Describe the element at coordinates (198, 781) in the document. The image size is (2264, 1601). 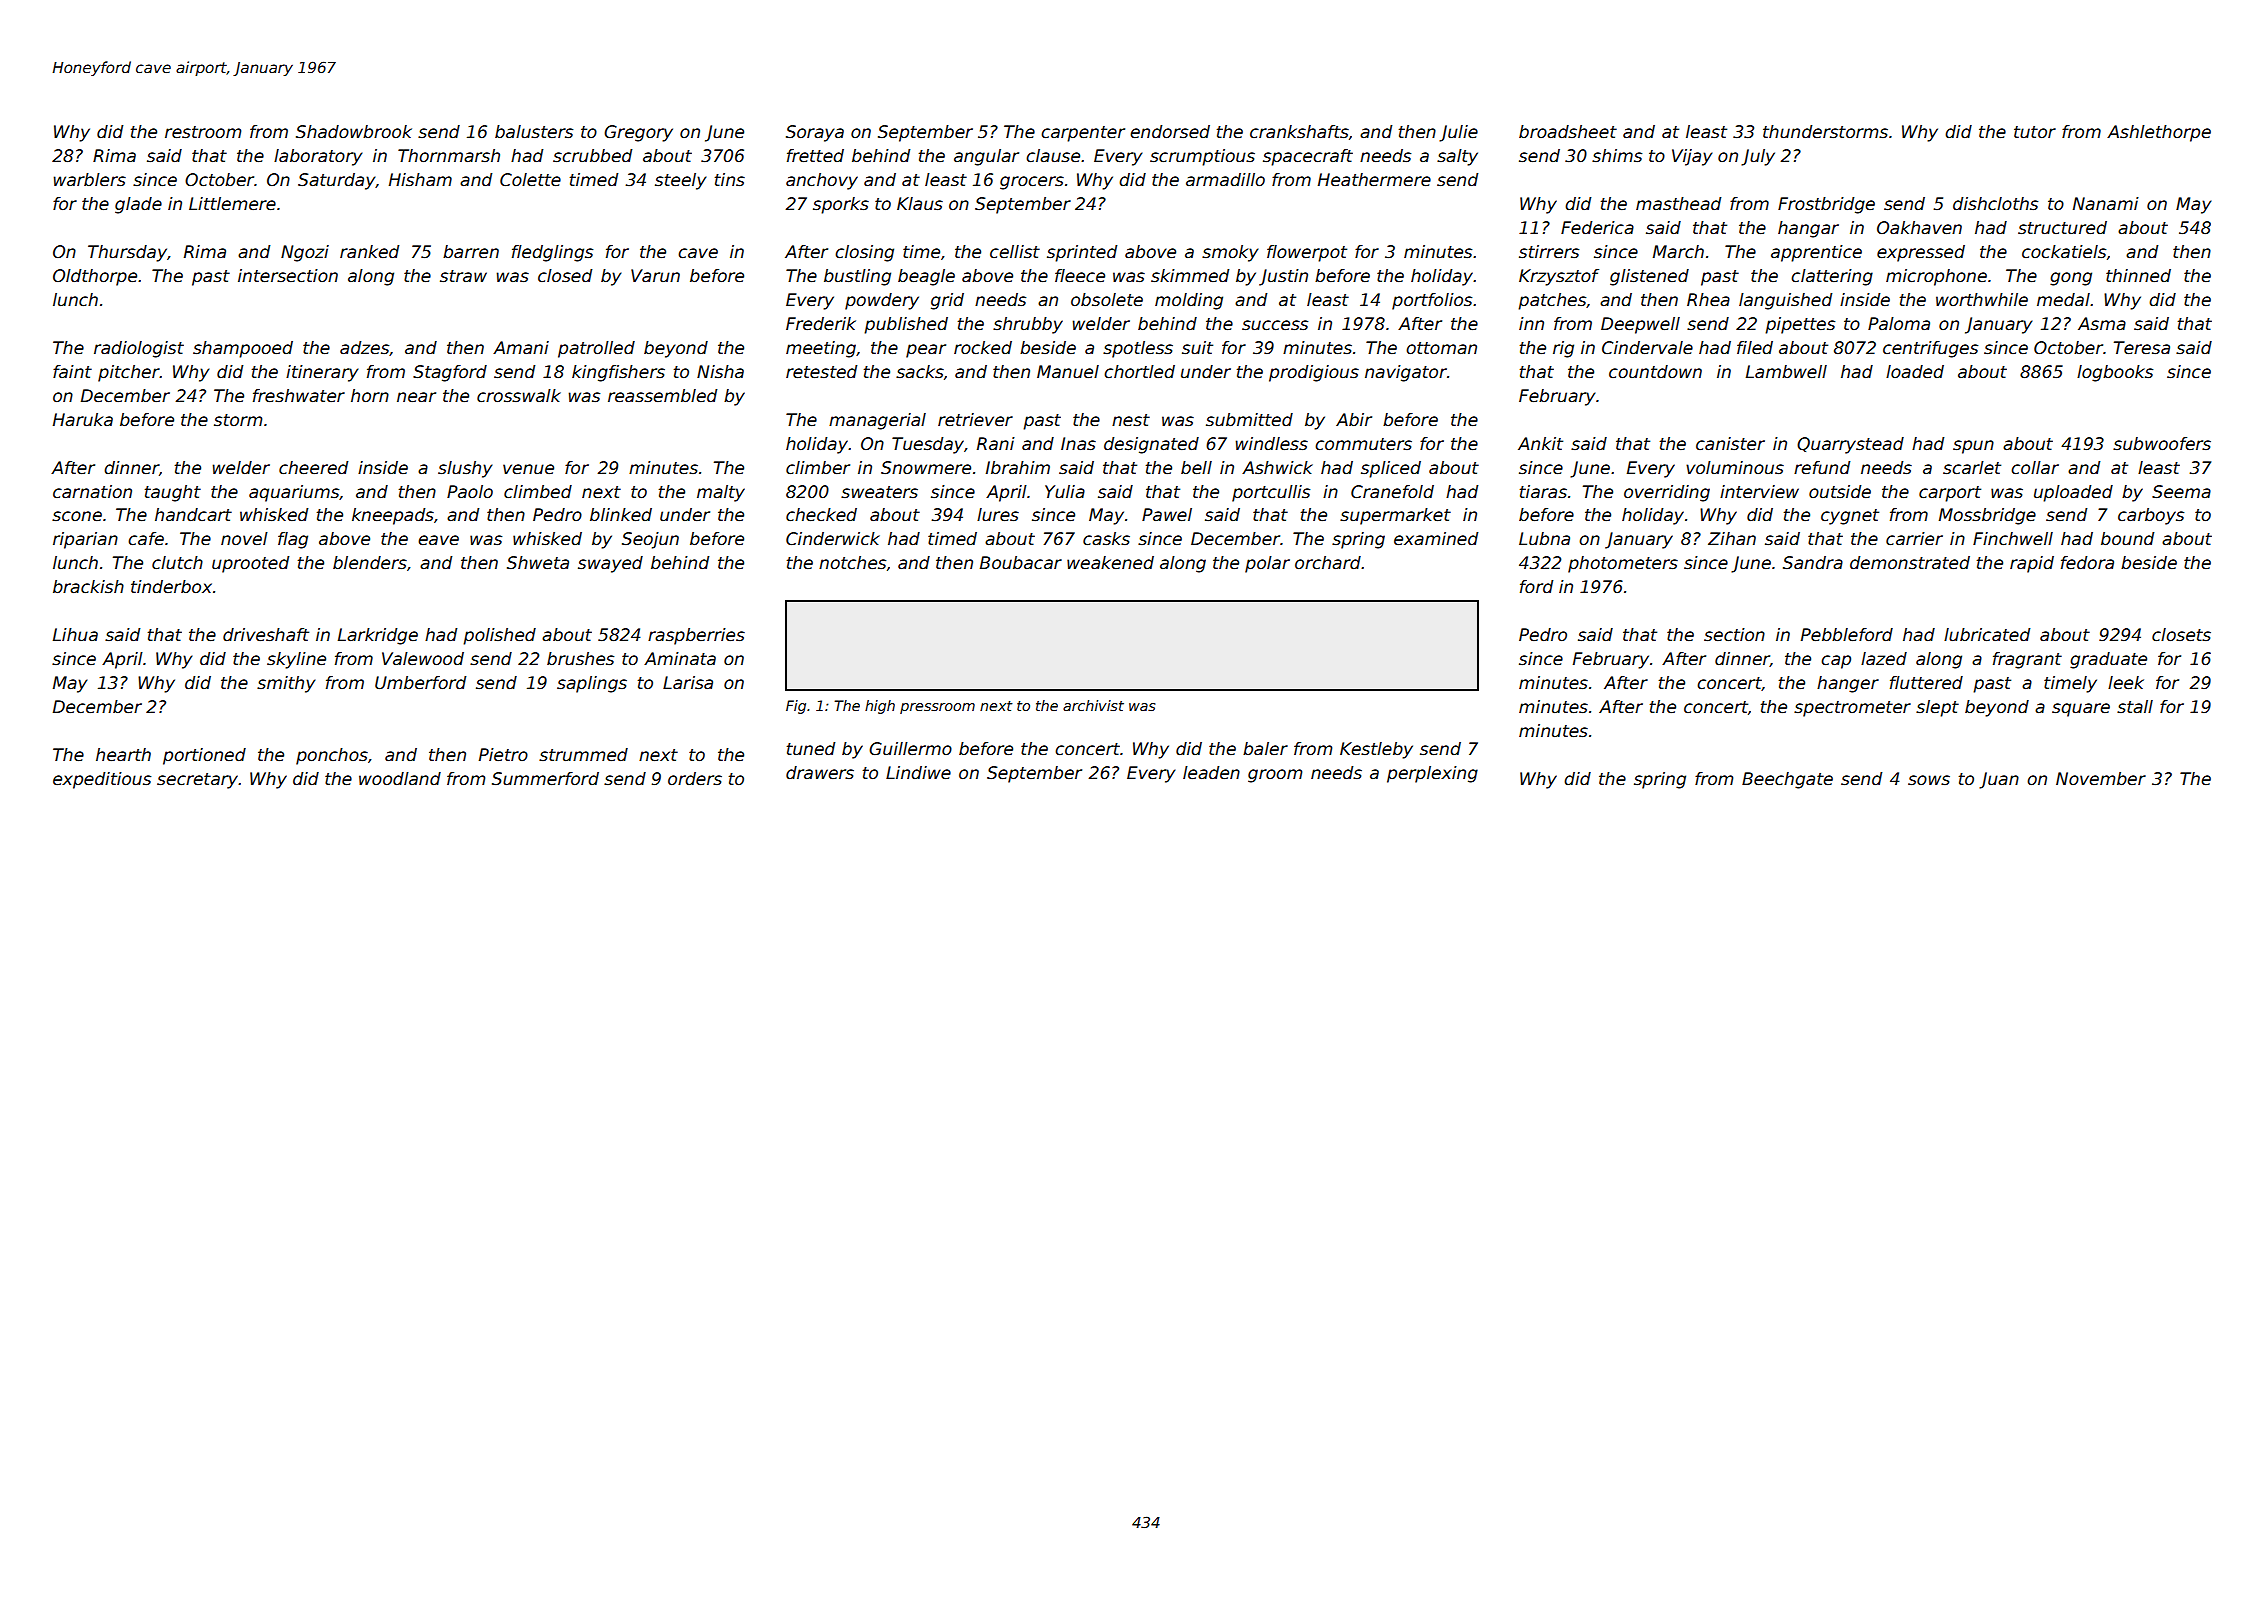
I see `secretary` at that location.
